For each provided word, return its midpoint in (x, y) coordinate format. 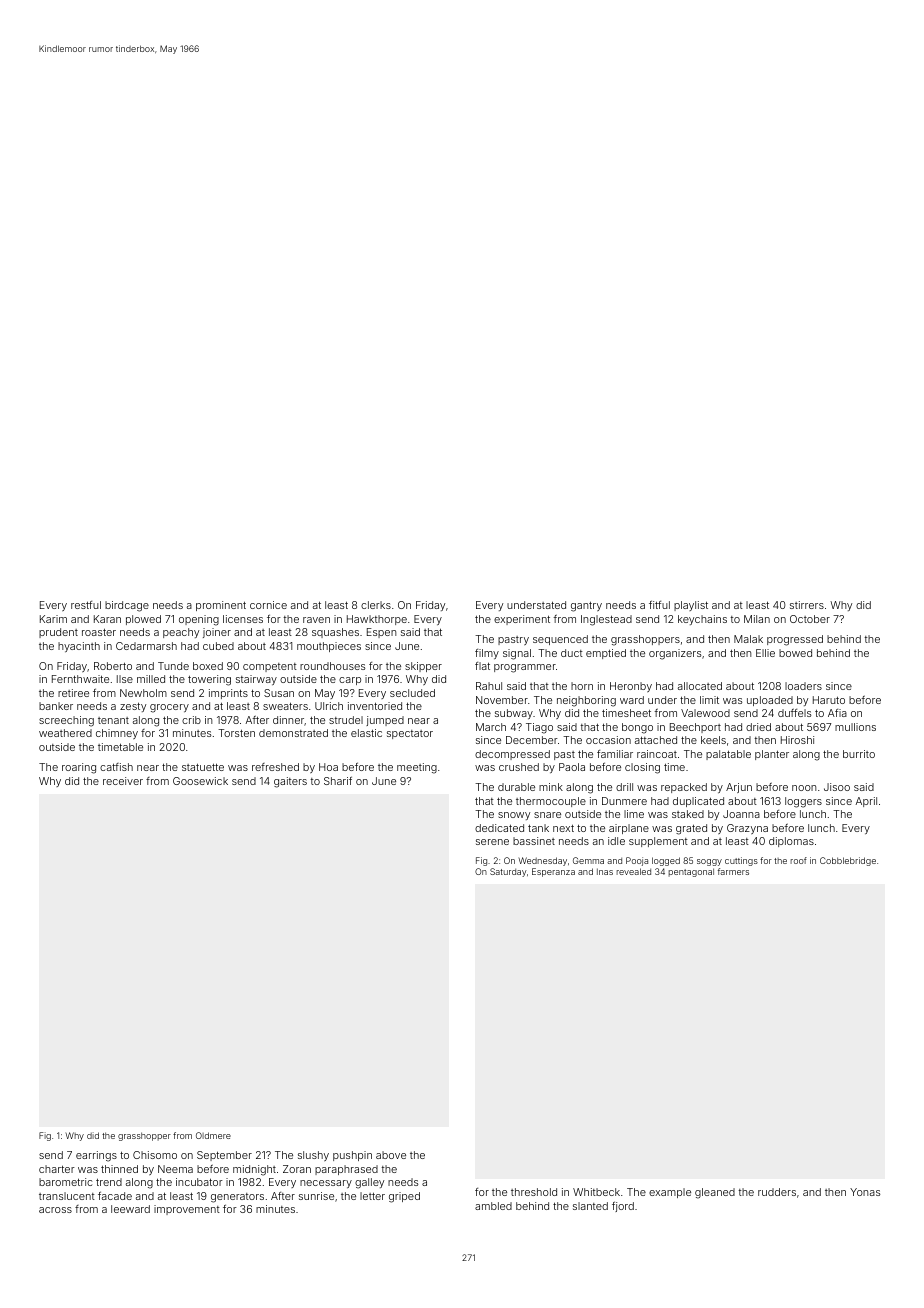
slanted (590, 1206)
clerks (376, 605)
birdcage (127, 606)
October (810, 619)
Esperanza (553, 872)
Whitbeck (596, 1192)
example (670, 1193)
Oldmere (213, 1135)
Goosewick (200, 781)
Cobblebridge (848, 861)
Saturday (508, 872)
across (55, 1210)
